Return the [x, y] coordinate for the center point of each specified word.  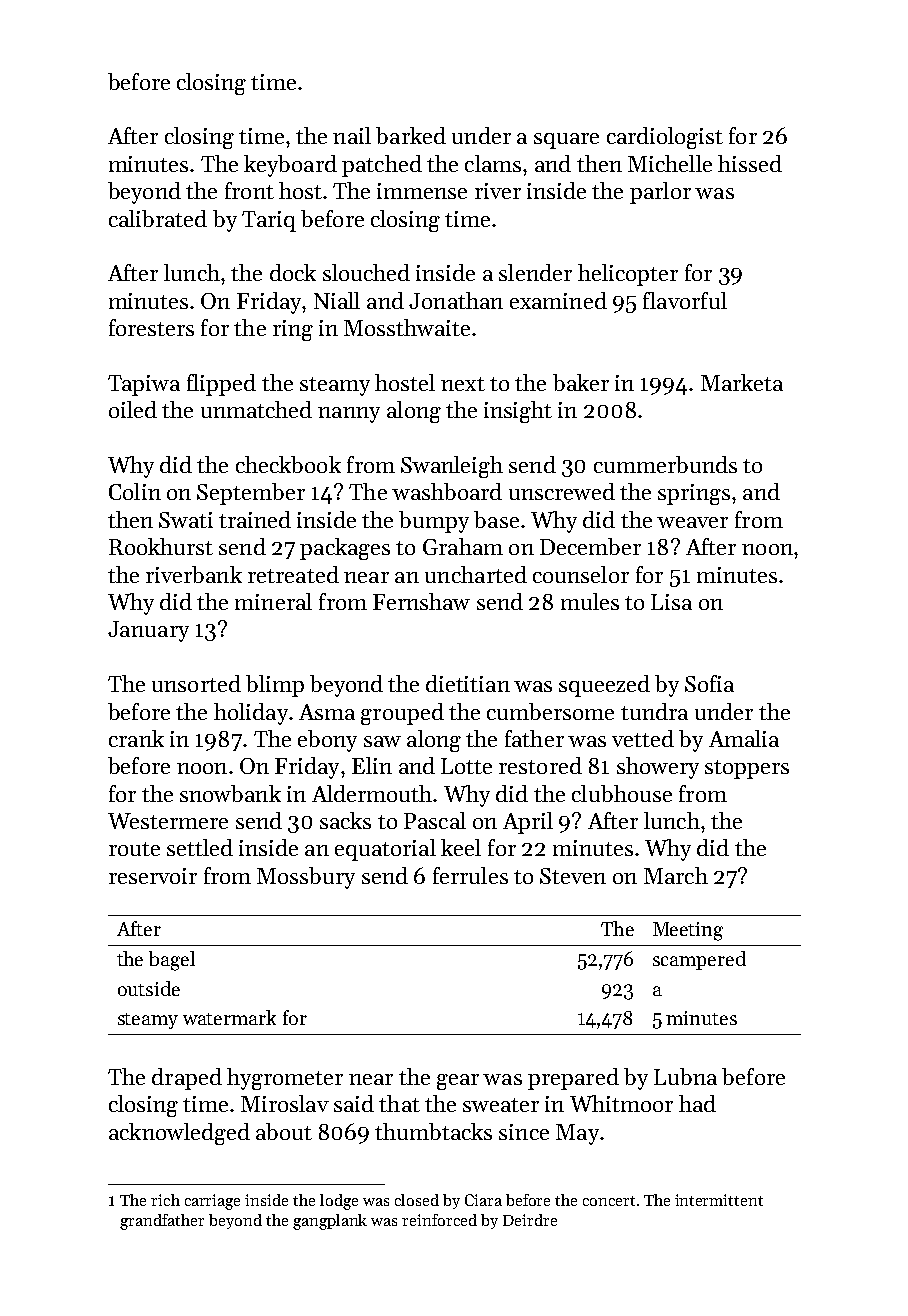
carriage [212, 1202]
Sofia [709, 683]
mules [590, 601]
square [566, 141]
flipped [221, 385]
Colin [135, 491]
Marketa [742, 382]
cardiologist [665, 138]
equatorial [385, 850]
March [676, 875]
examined [558, 300]
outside [149, 988]
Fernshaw [421, 601]
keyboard [290, 166]
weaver [692, 522]
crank [136, 738]
